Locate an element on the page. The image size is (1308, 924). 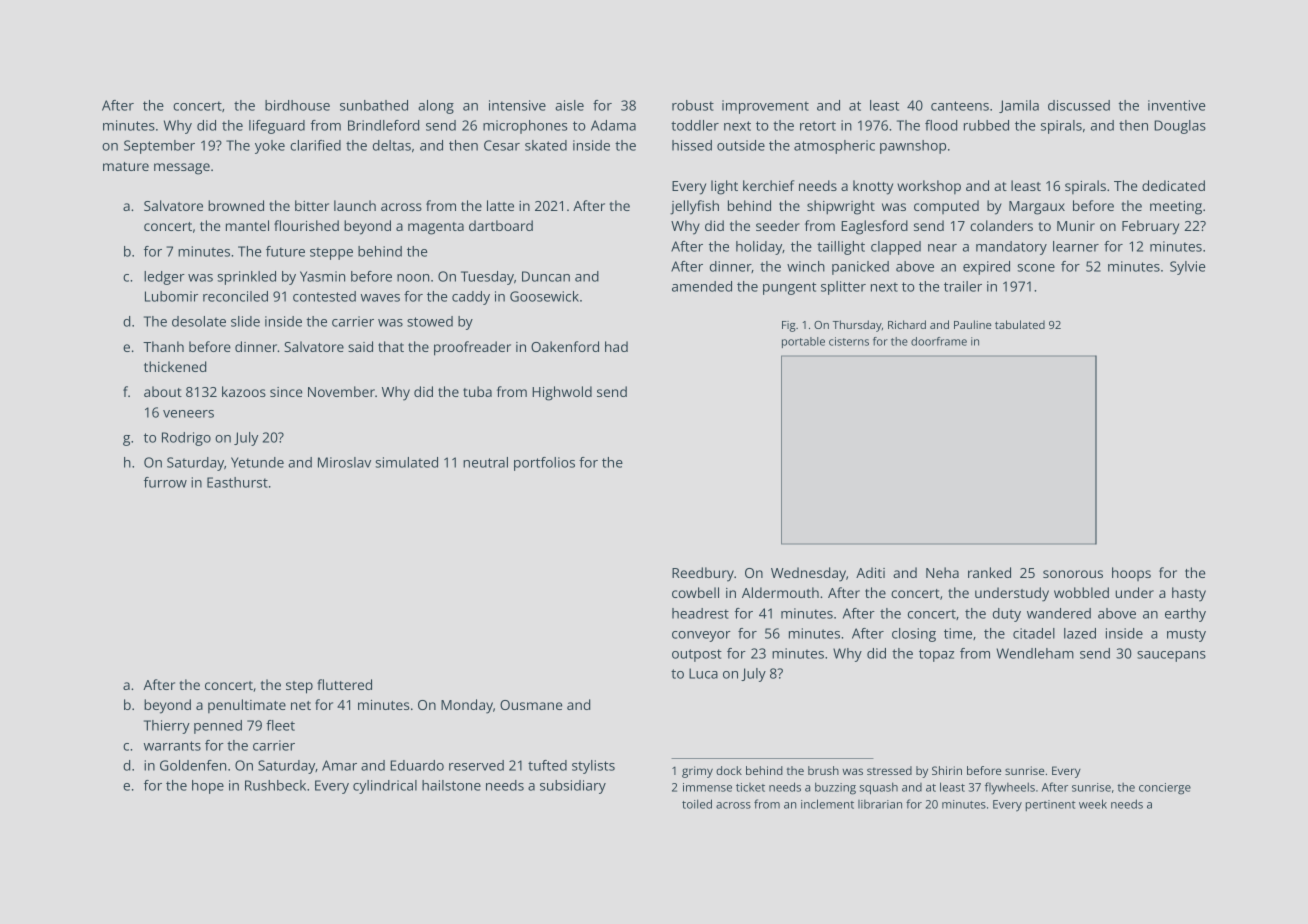
robust is located at coordinates (693, 105).
